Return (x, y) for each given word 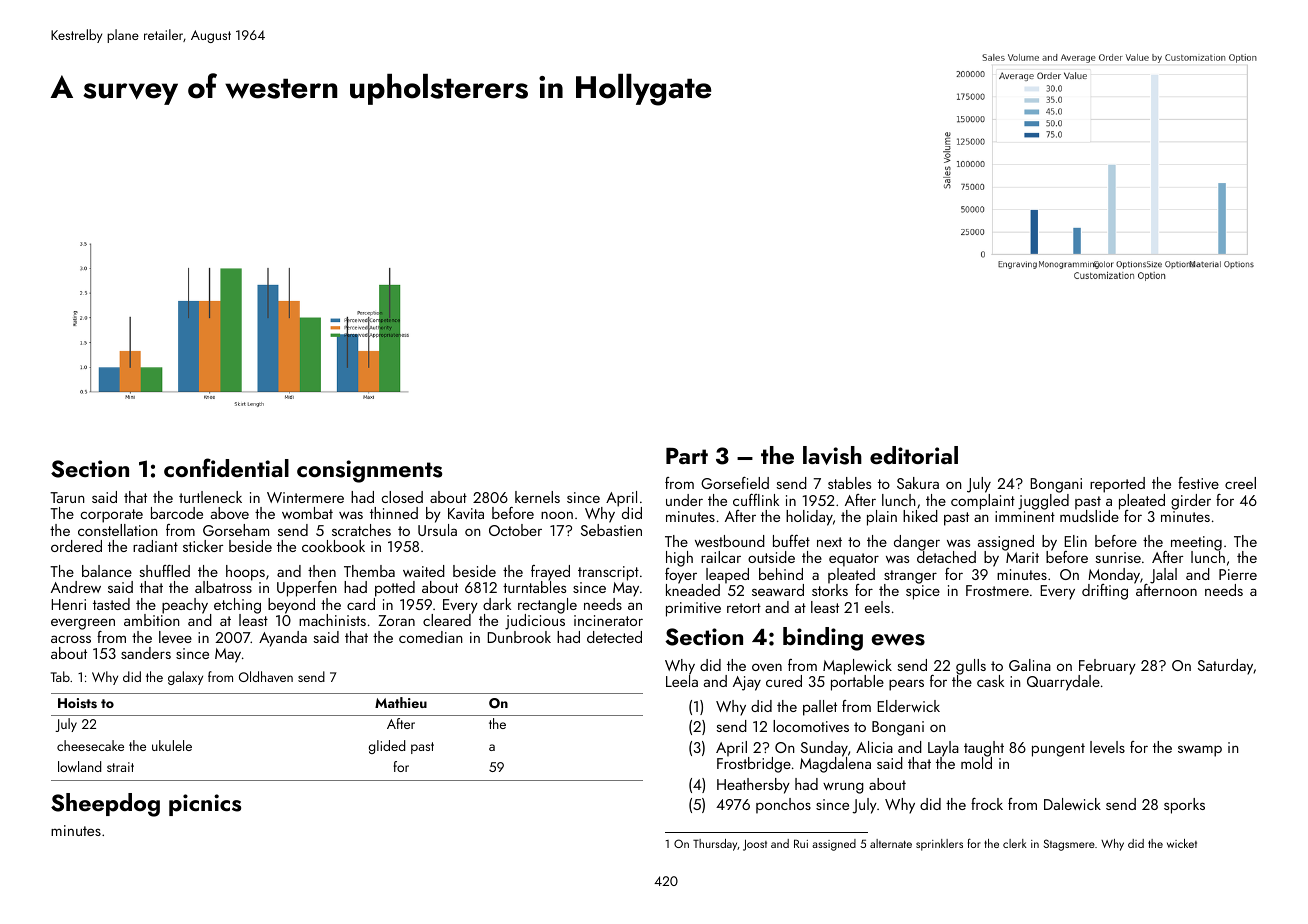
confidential (226, 467)
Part (687, 455)
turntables (534, 587)
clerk (1015, 843)
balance (107, 571)
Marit (1022, 557)
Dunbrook (519, 637)
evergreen (83, 624)
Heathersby (753, 786)
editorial (914, 455)
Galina (1030, 665)
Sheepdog (105, 805)
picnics (205, 805)
